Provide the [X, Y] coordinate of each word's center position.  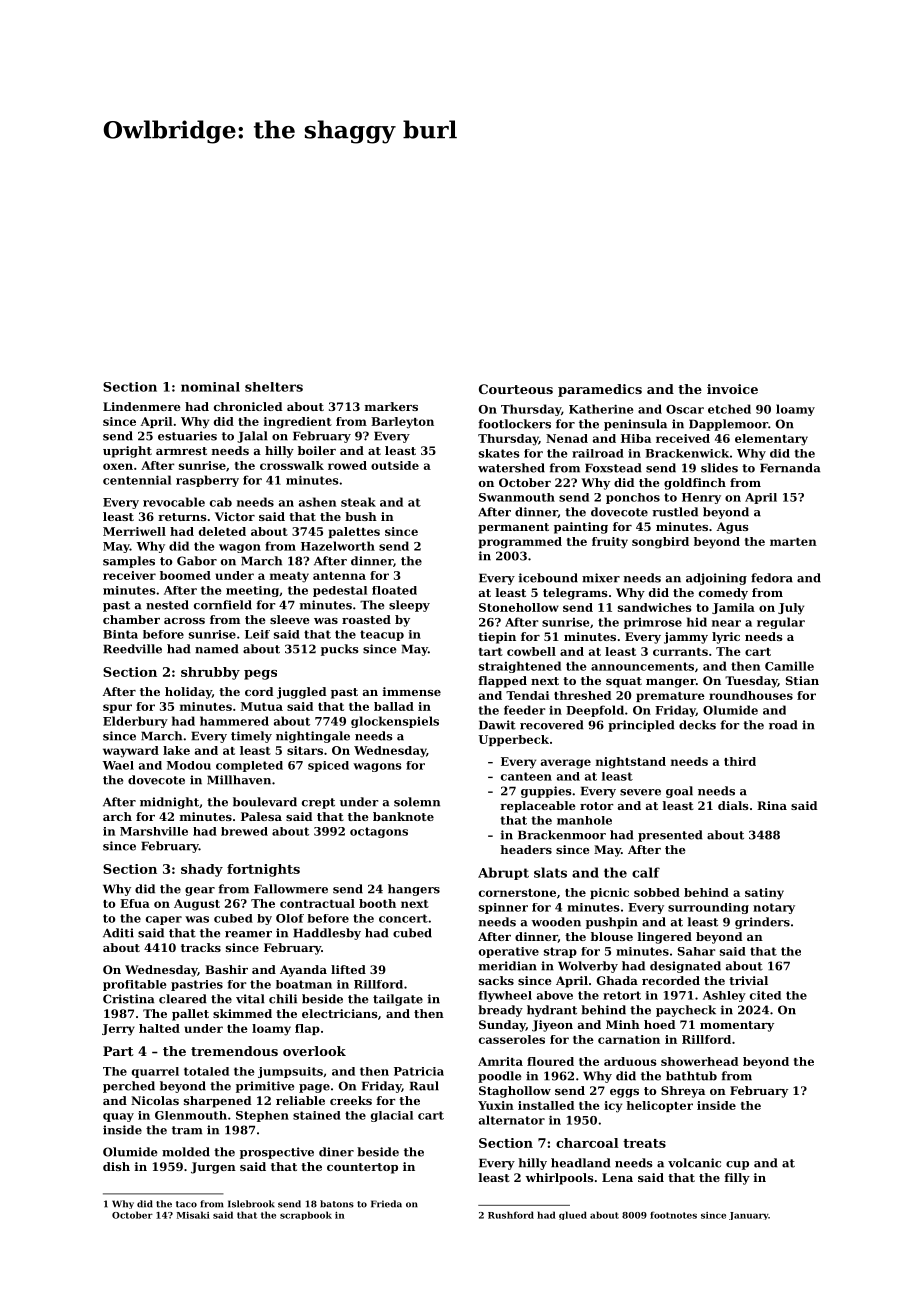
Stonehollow [519, 607]
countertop [362, 1168]
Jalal [252, 437]
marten [793, 542]
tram [187, 1130]
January [749, 1216]
